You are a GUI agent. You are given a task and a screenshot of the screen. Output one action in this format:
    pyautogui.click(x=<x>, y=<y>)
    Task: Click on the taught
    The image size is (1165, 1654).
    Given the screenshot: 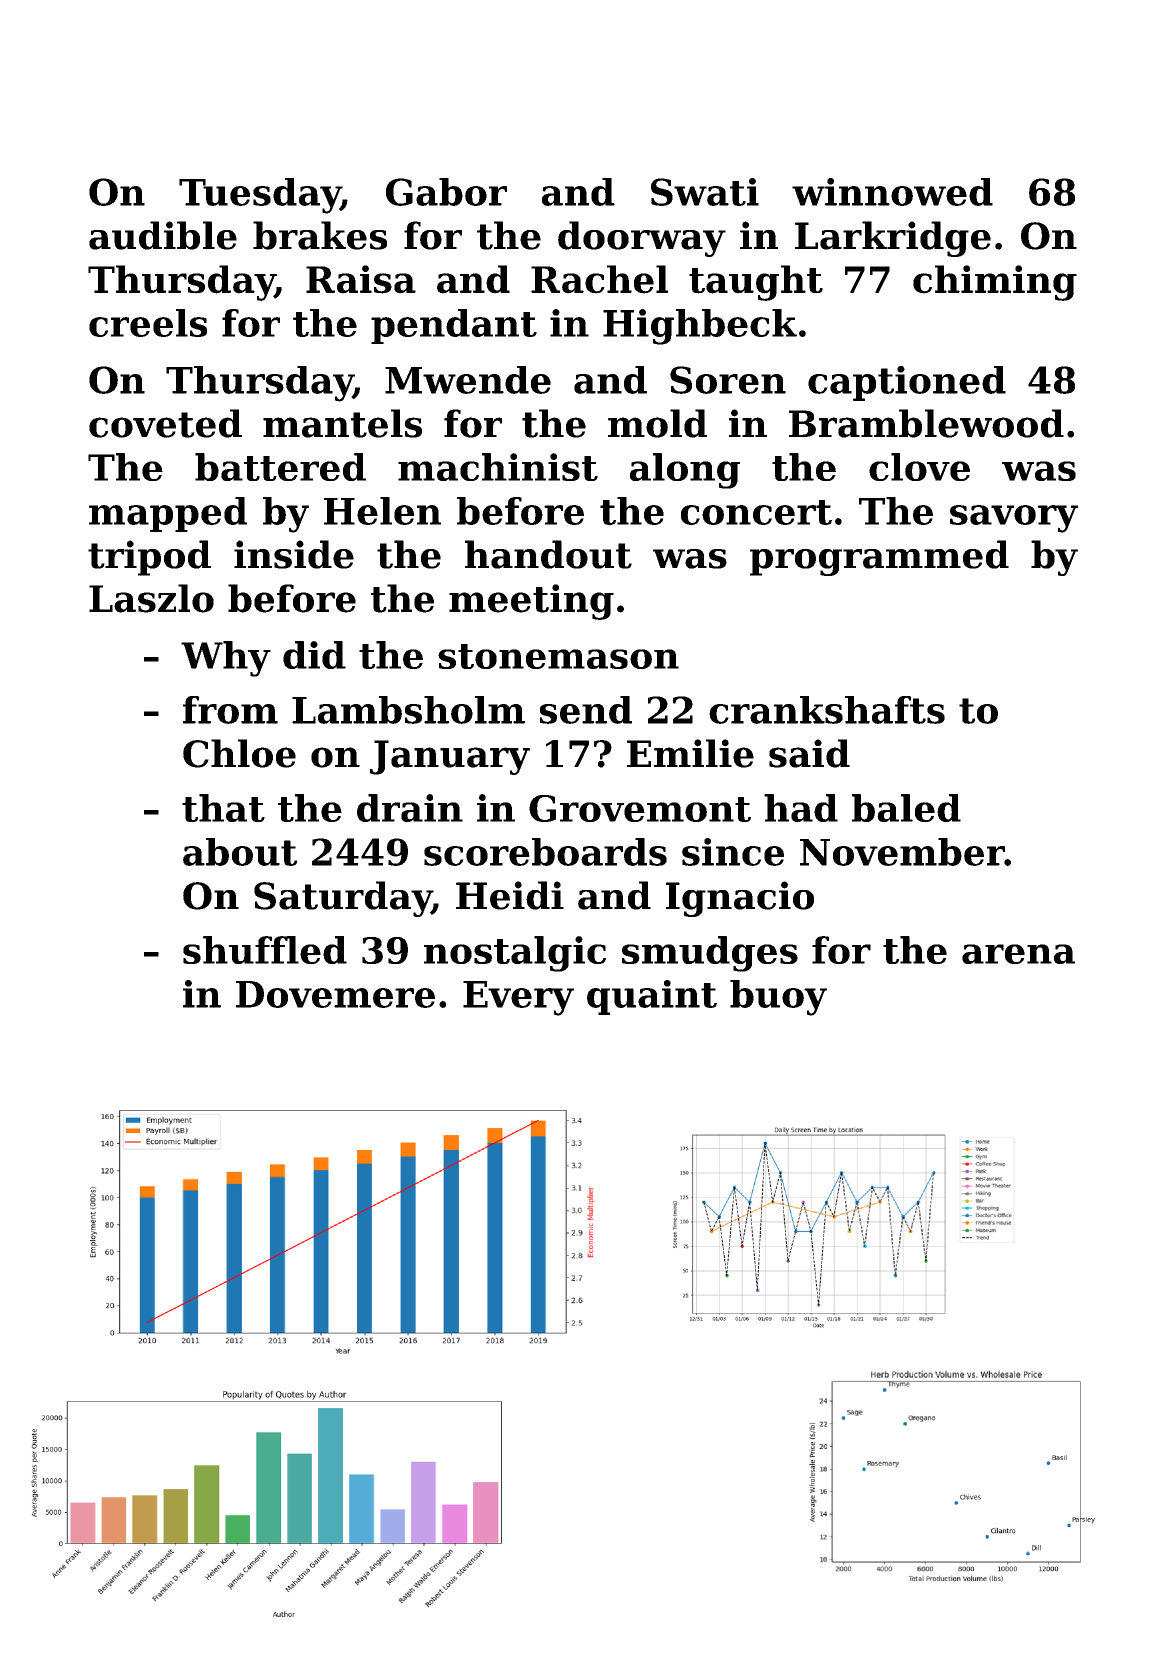 What is the action you would take?
    pyautogui.click(x=756, y=283)
